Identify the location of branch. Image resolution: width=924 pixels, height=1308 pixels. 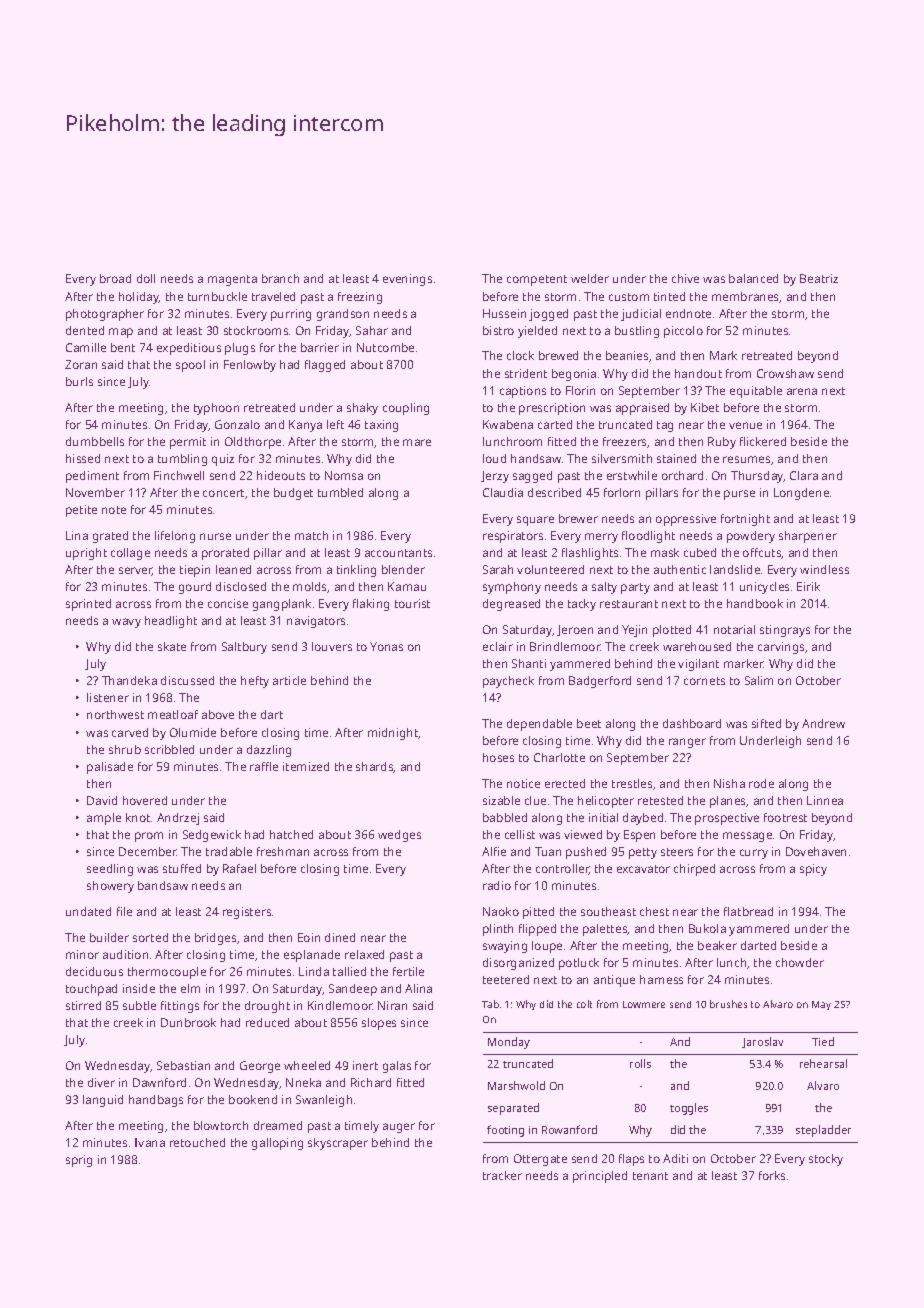
(280, 278).
